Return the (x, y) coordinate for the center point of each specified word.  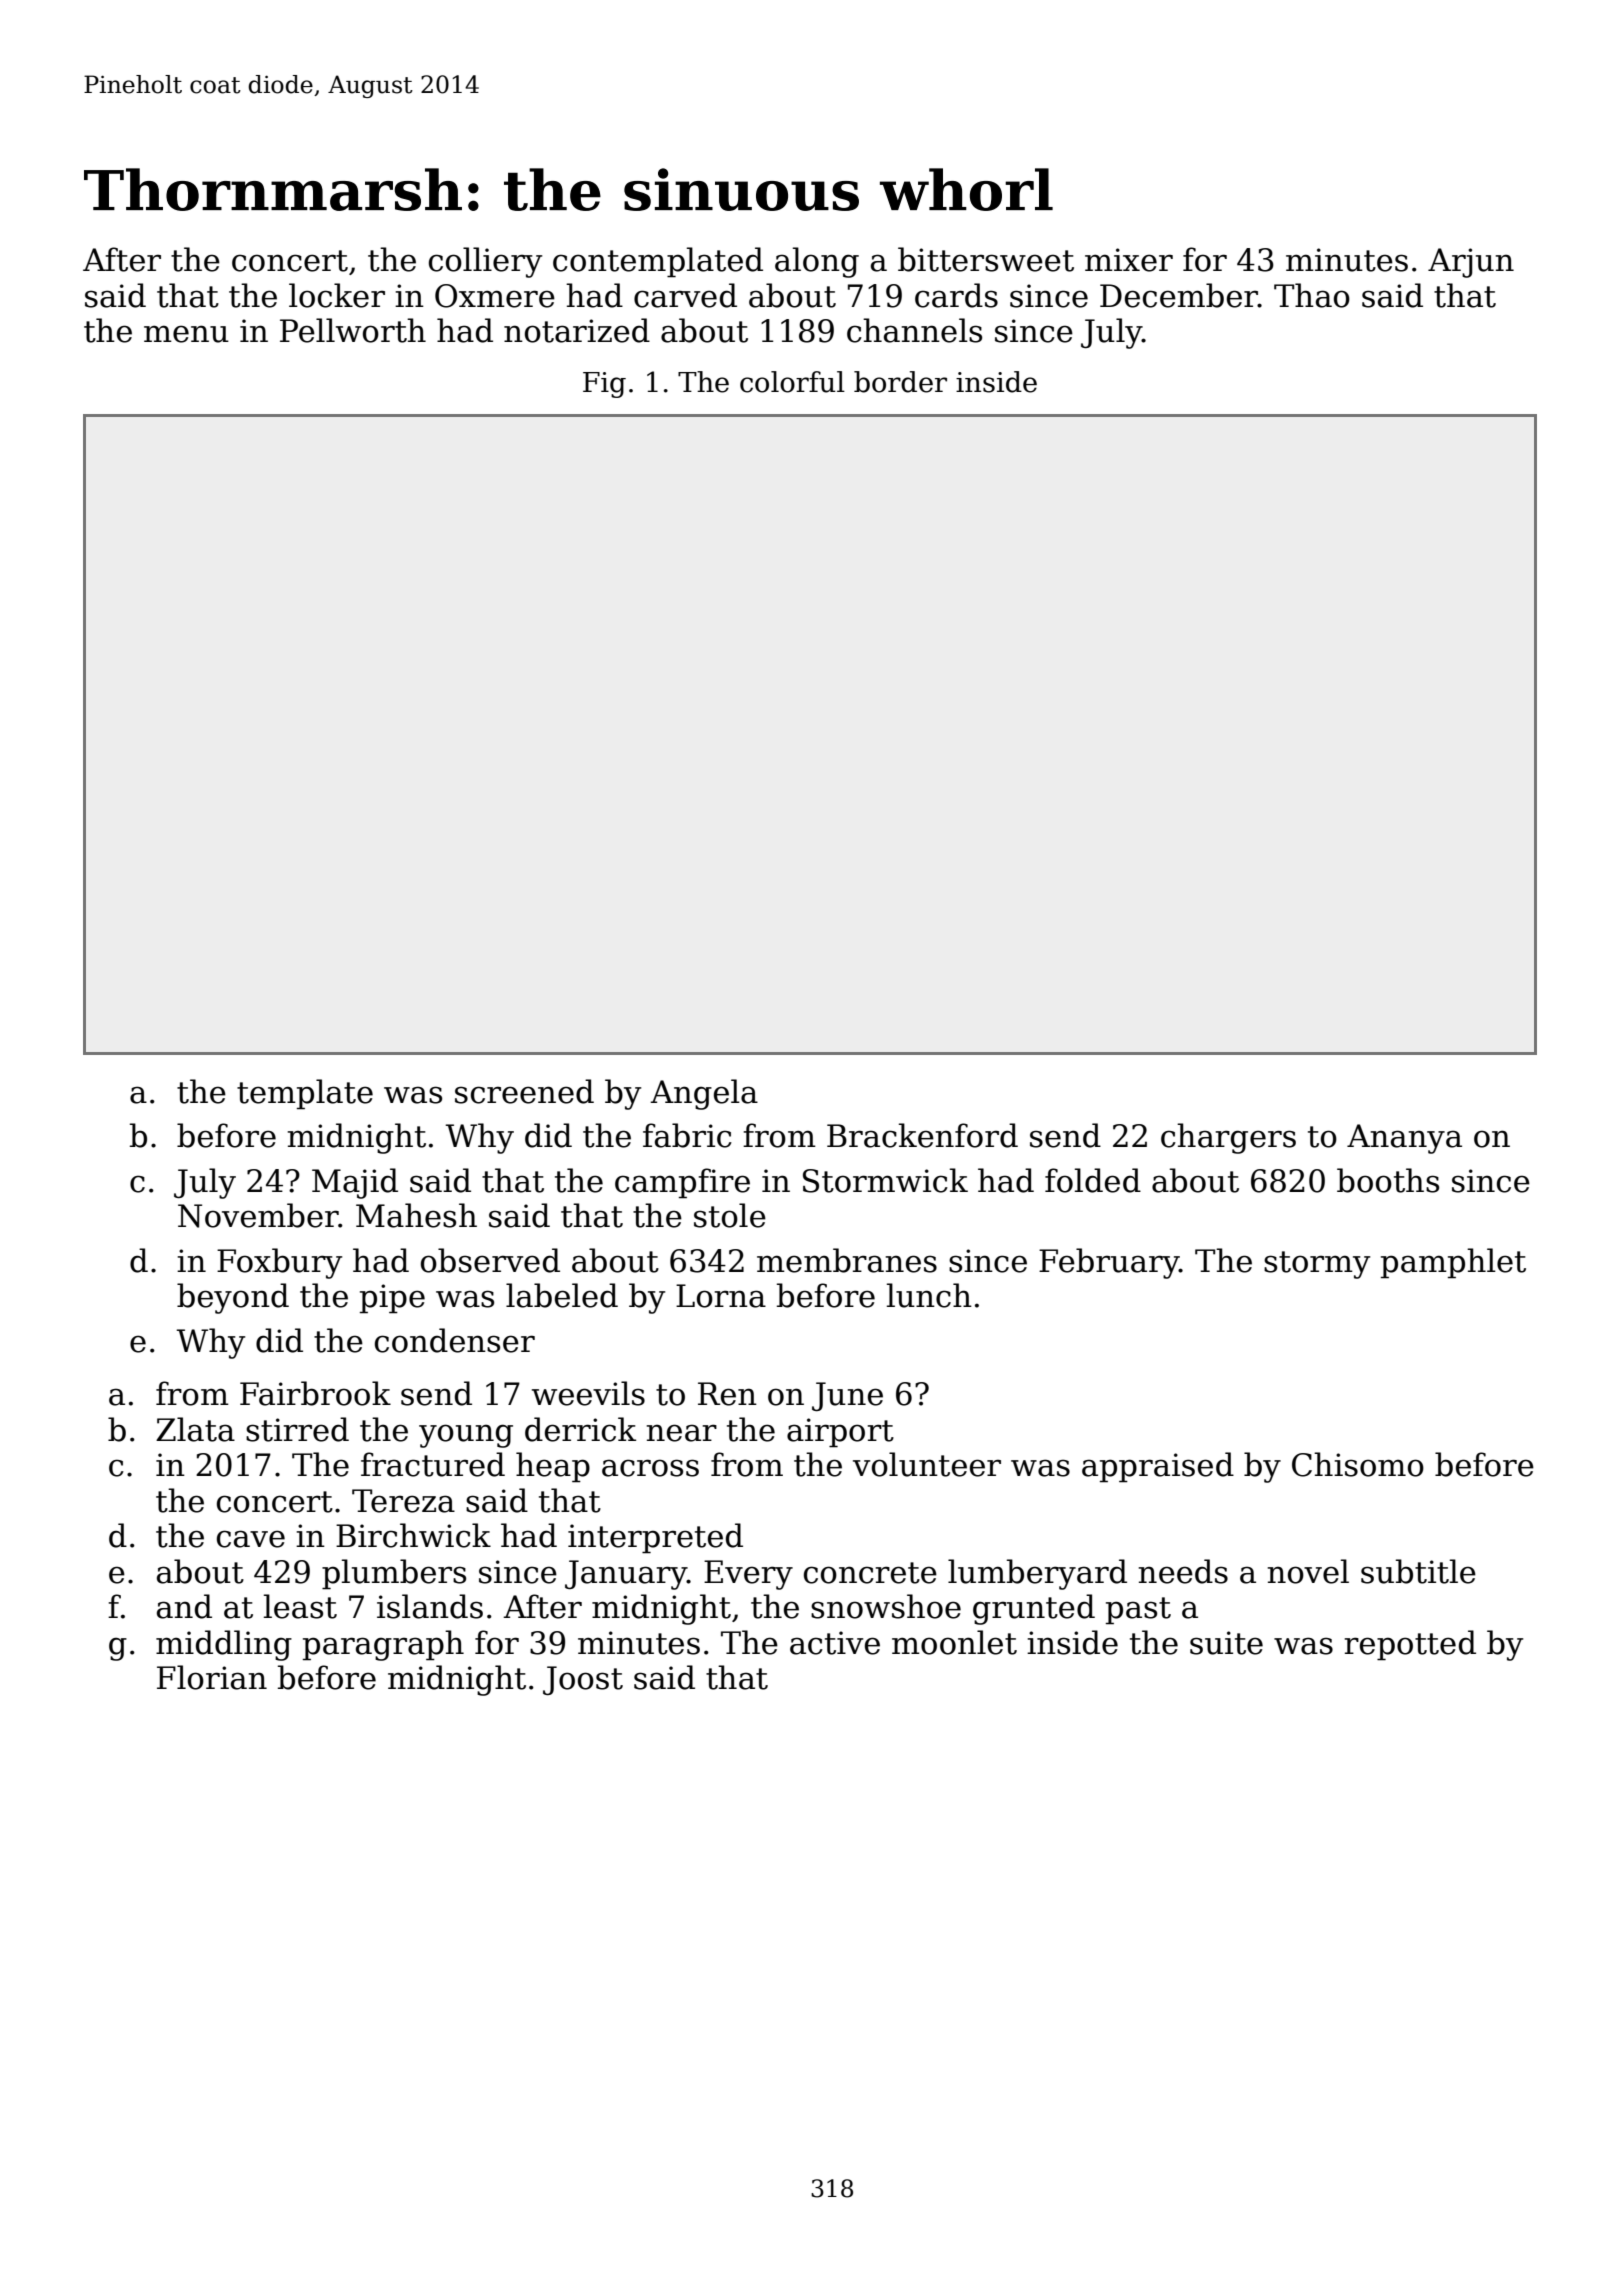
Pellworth (353, 330)
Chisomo (1358, 1464)
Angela (704, 1094)
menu (186, 334)
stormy (1317, 1265)
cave (251, 1539)
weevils (588, 1393)
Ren (727, 1394)
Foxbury (279, 1263)
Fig (604, 385)
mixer (1129, 260)
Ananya (1404, 1139)
